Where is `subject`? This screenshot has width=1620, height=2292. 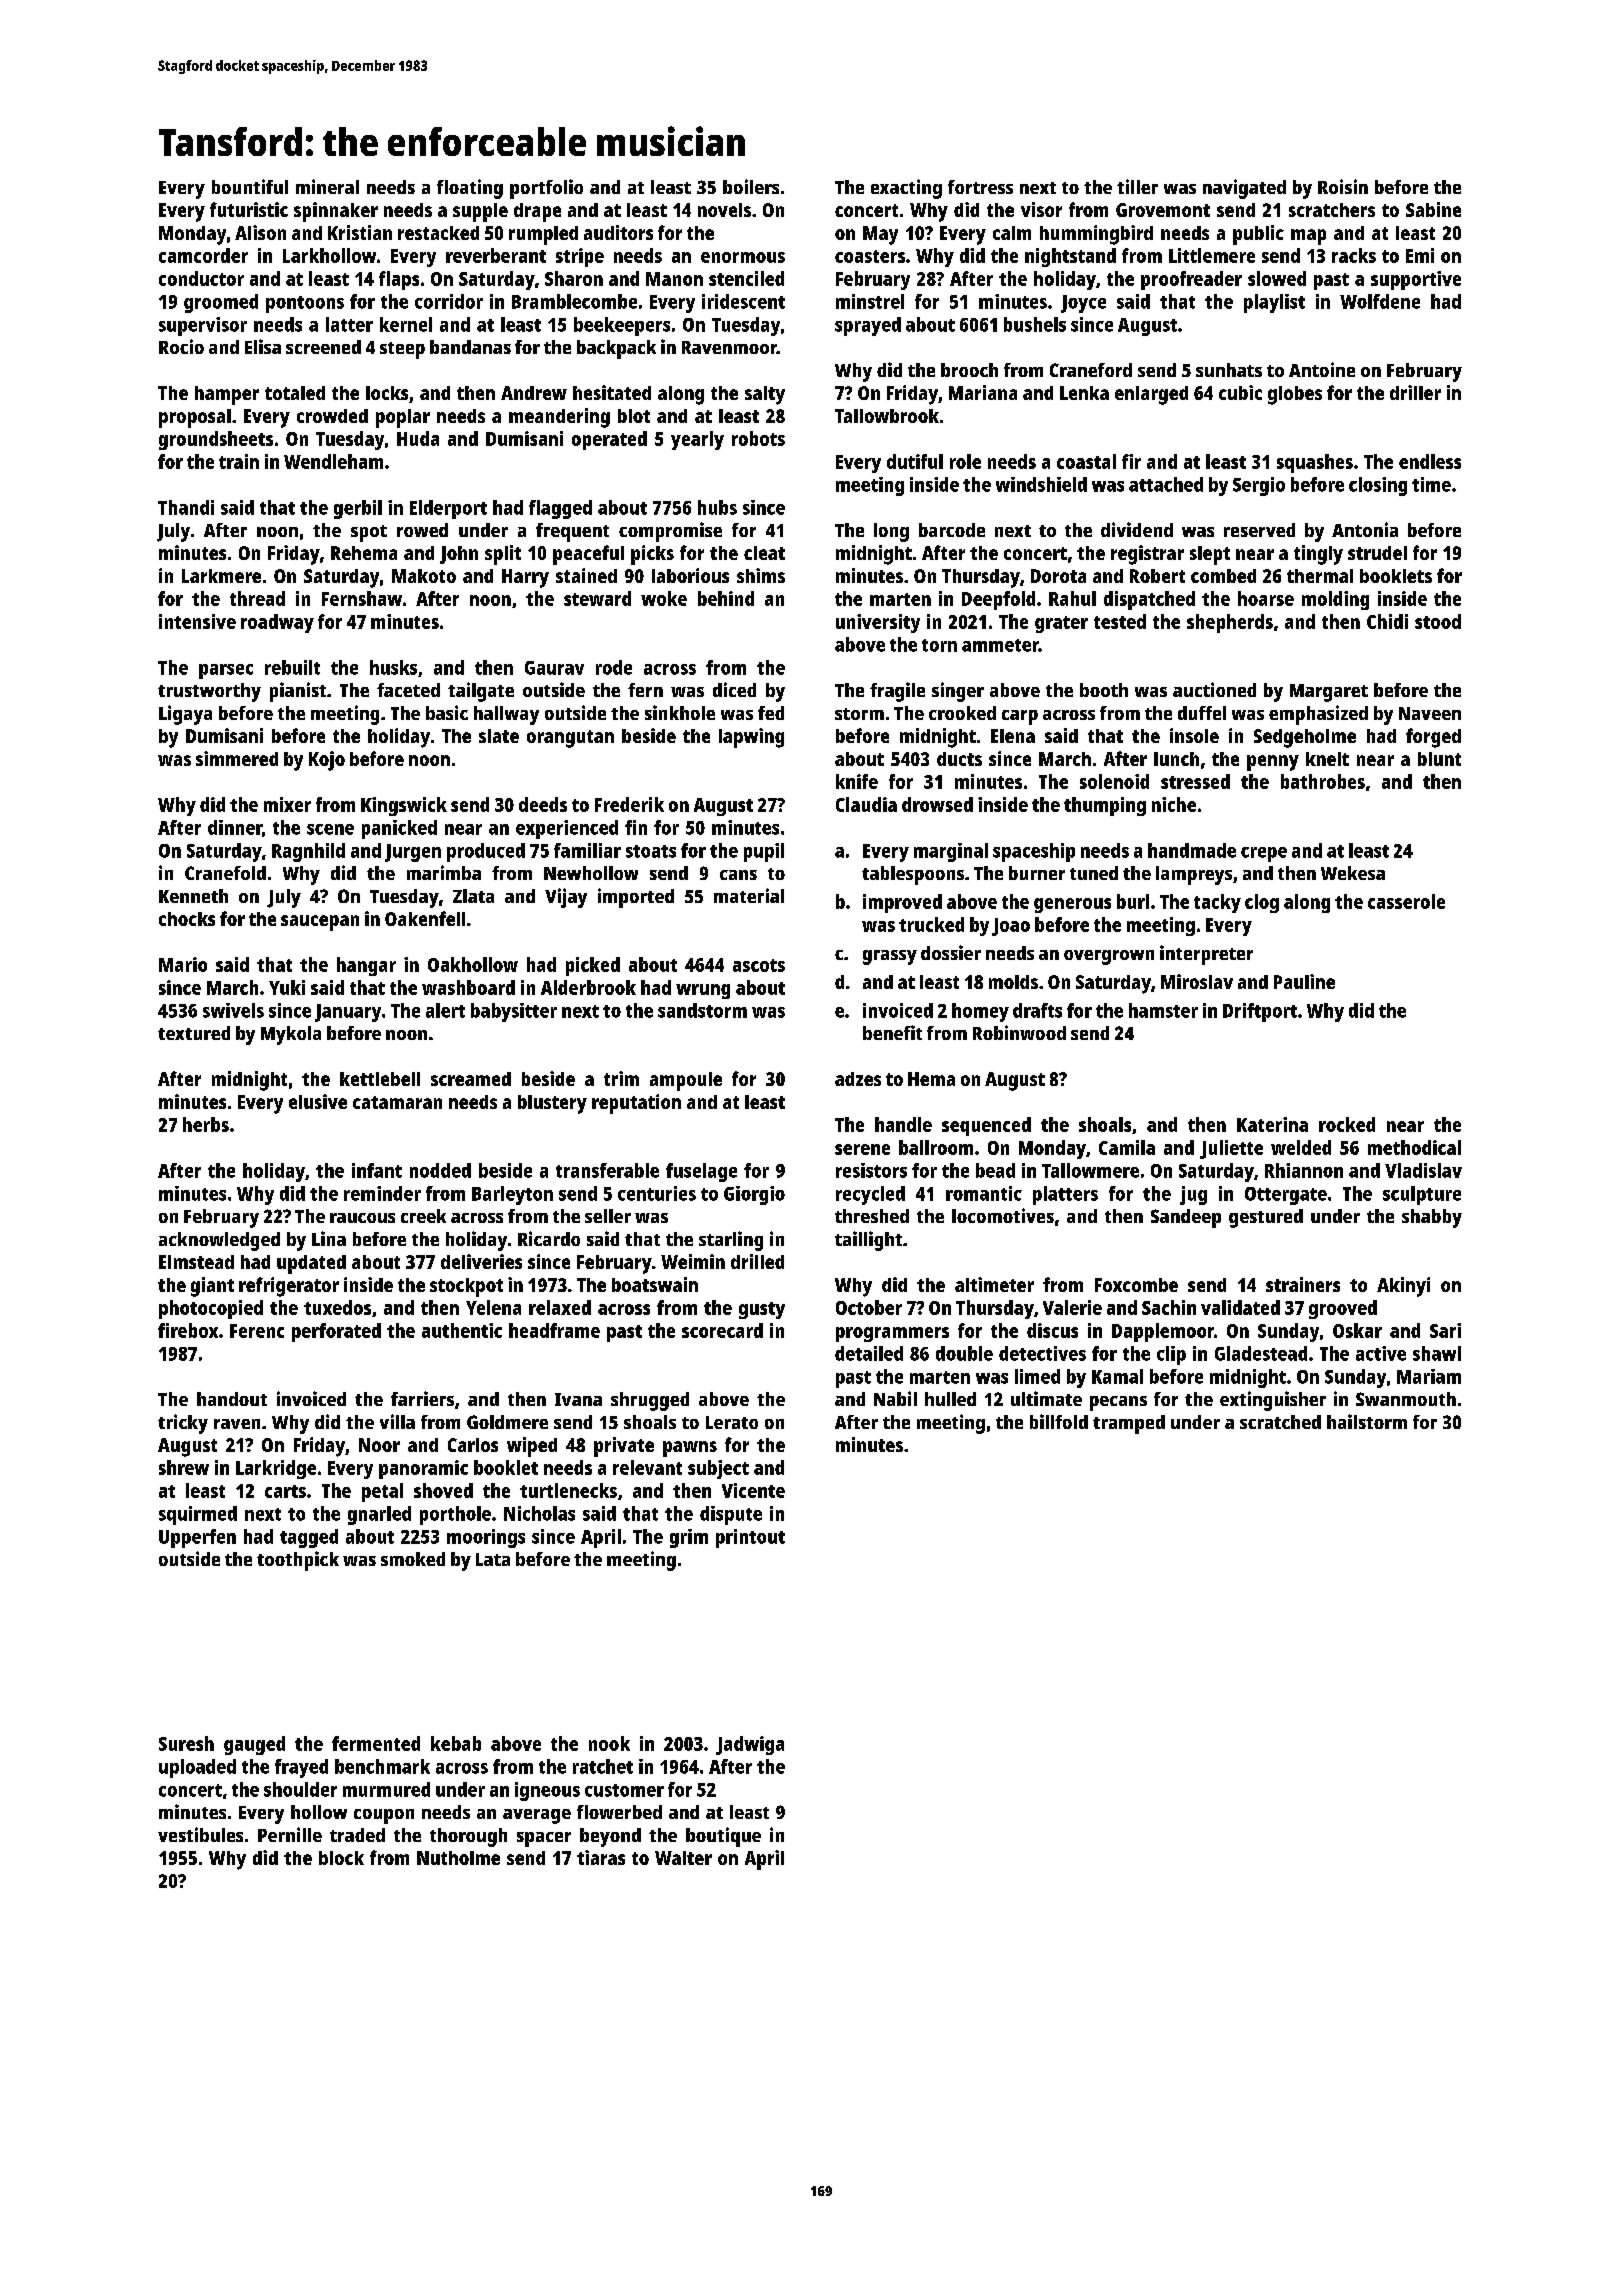 subject is located at coordinates (718, 1469).
